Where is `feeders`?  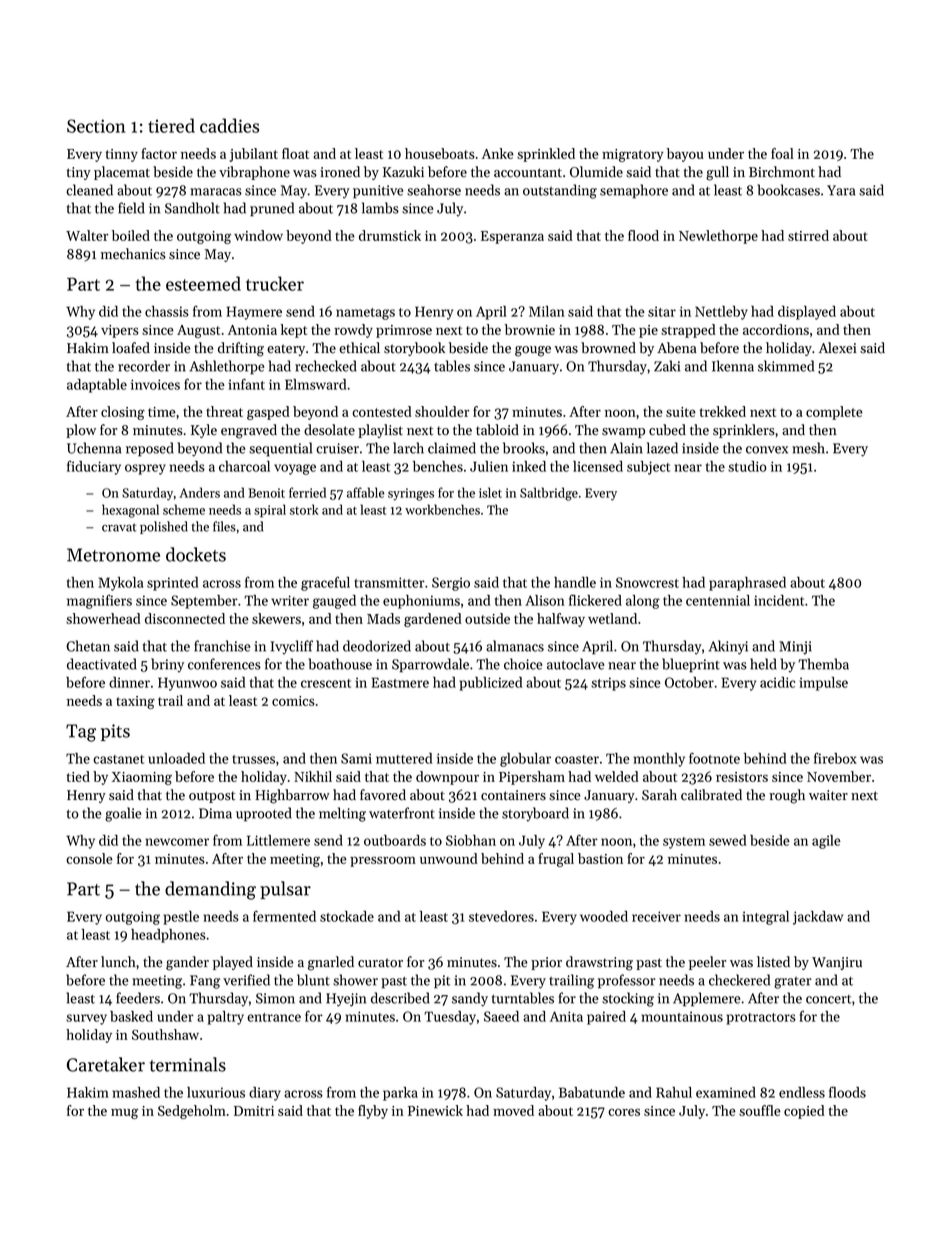 feeders is located at coordinates (138, 998).
